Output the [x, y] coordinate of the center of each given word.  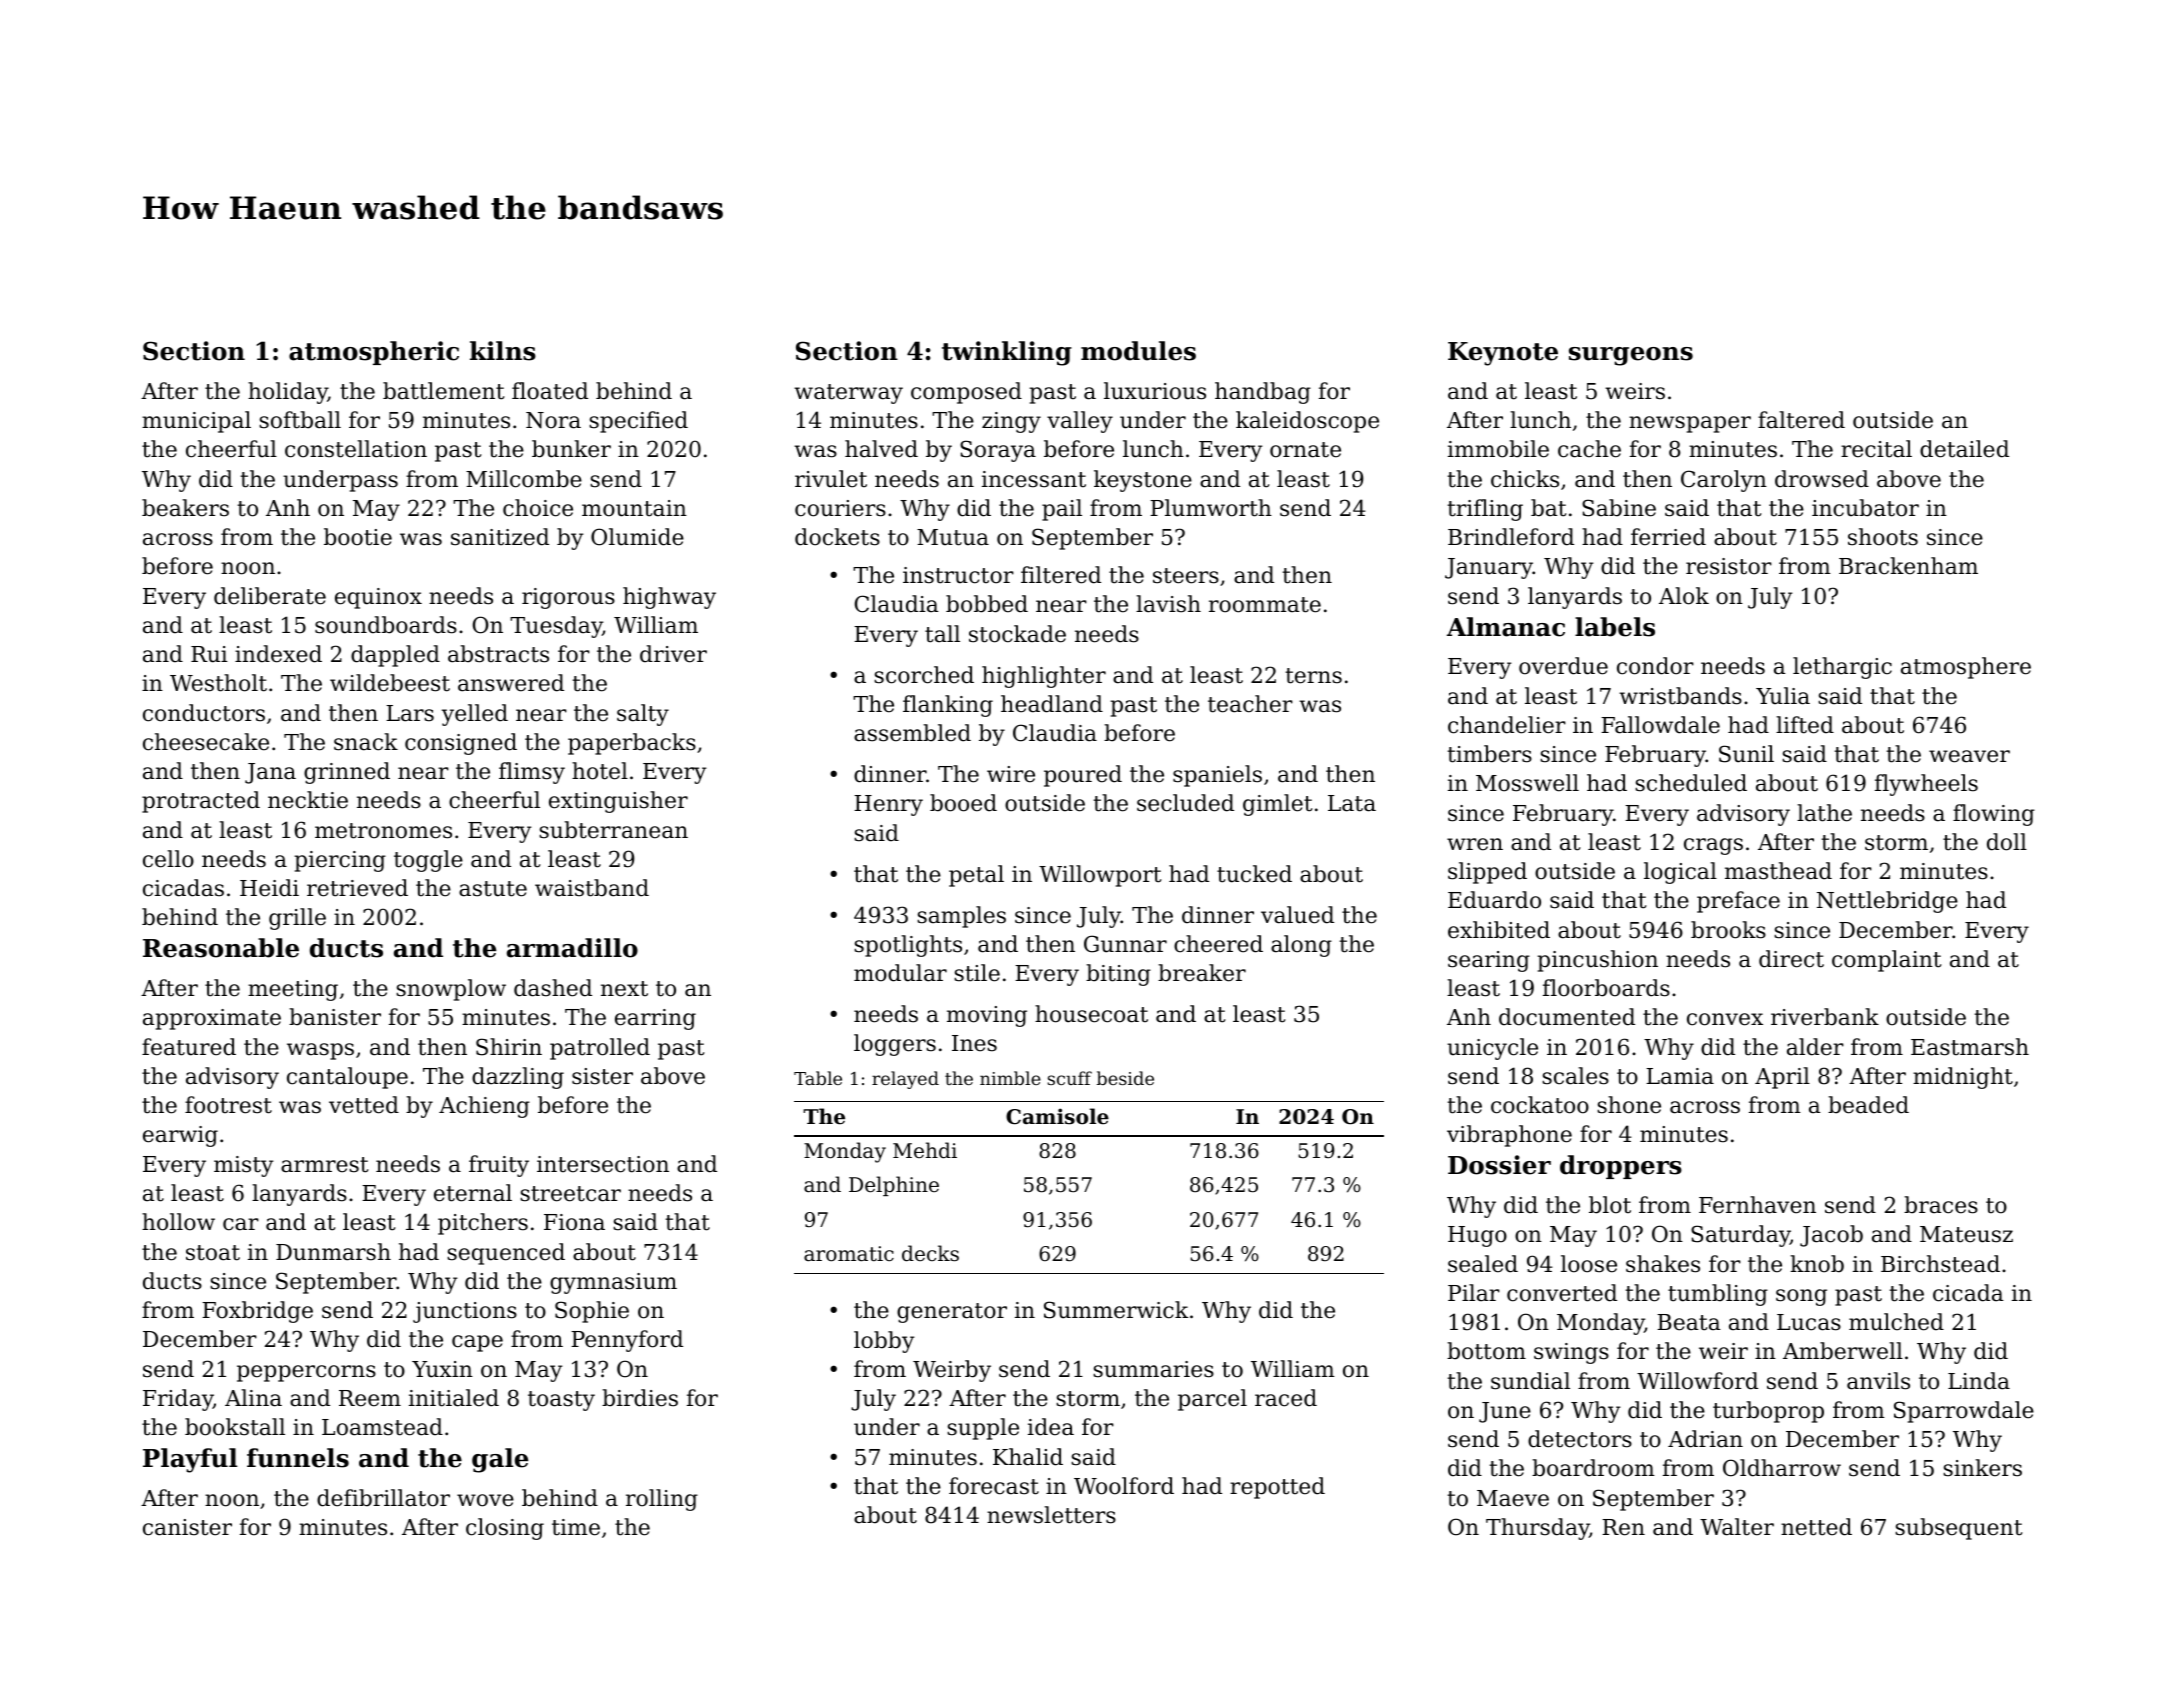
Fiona [574, 1222]
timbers [1489, 754]
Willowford [1697, 1381]
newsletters [1051, 1515]
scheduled [1691, 783]
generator [952, 1313]
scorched [924, 675]
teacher [1250, 704]
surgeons [1631, 356]
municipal [196, 422]
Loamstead [382, 1427]
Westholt [218, 683]
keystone [1143, 481]
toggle [428, 861]
